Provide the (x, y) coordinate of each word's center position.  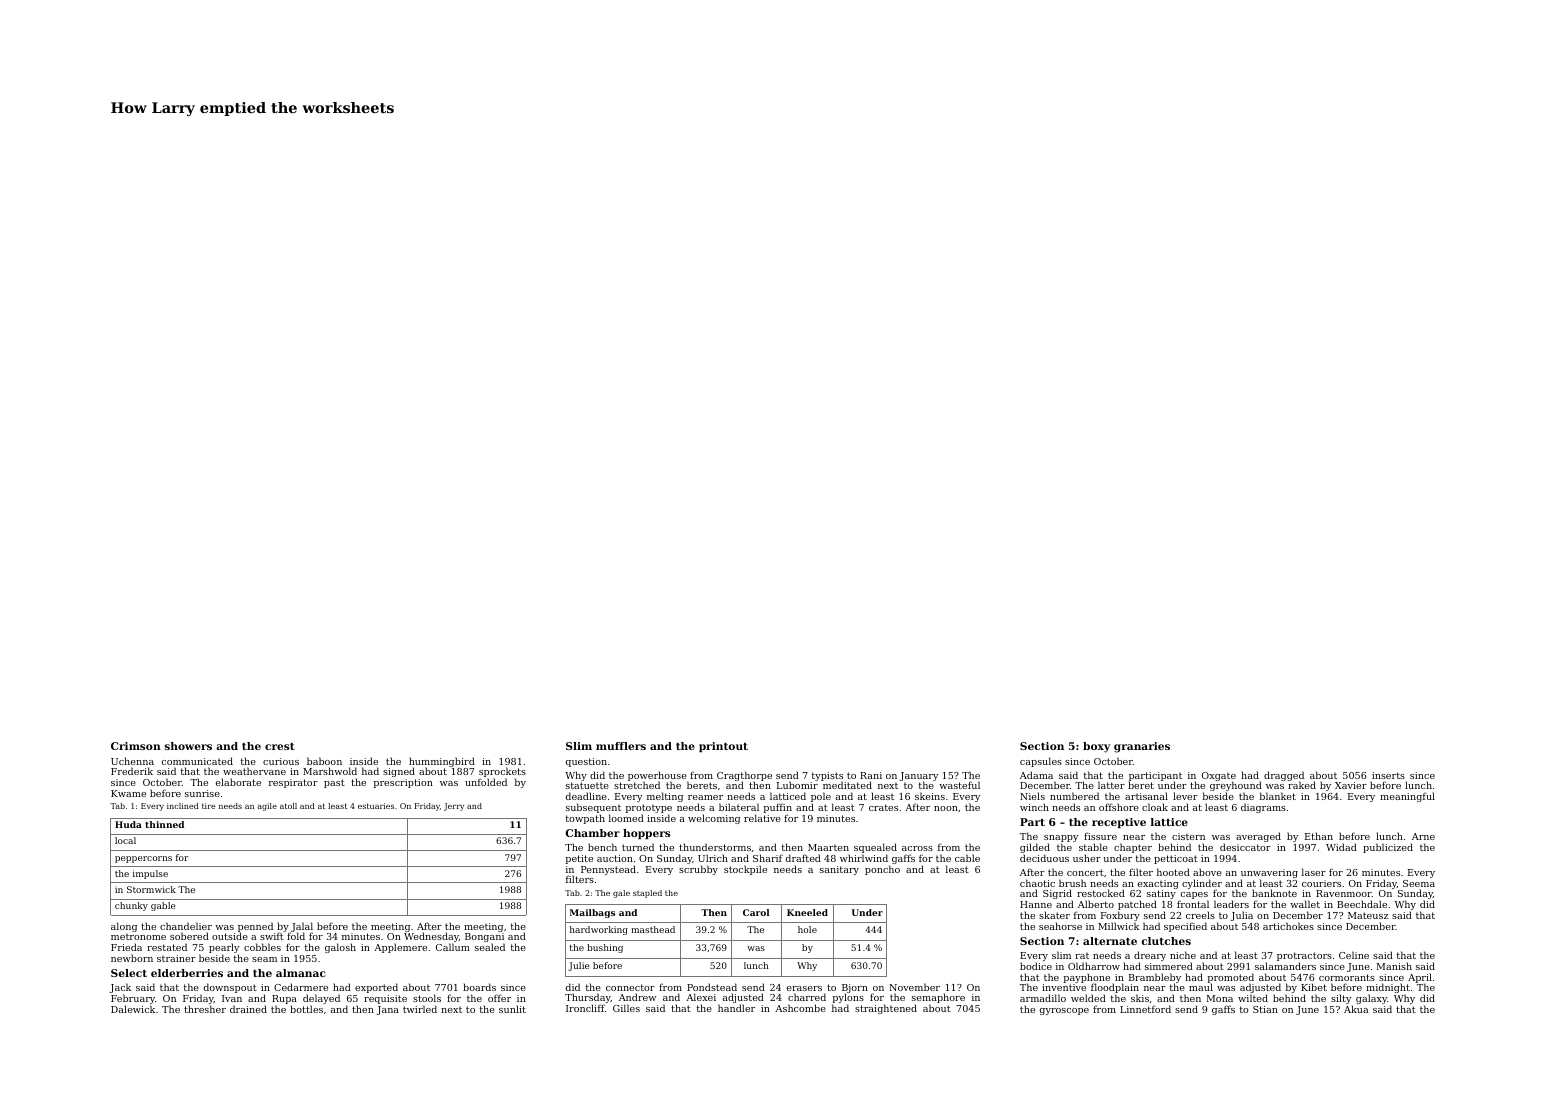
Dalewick (133, 1009)
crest (280, 746)
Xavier (1351, 785)
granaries (1142, 747)
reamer (705, 797)
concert (1085, 872)
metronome (138, 937)
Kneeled (807, 912)
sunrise (202, 793)
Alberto (1096, 904)
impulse (150, 874)
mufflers (621, 746)
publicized (1388, 848)
